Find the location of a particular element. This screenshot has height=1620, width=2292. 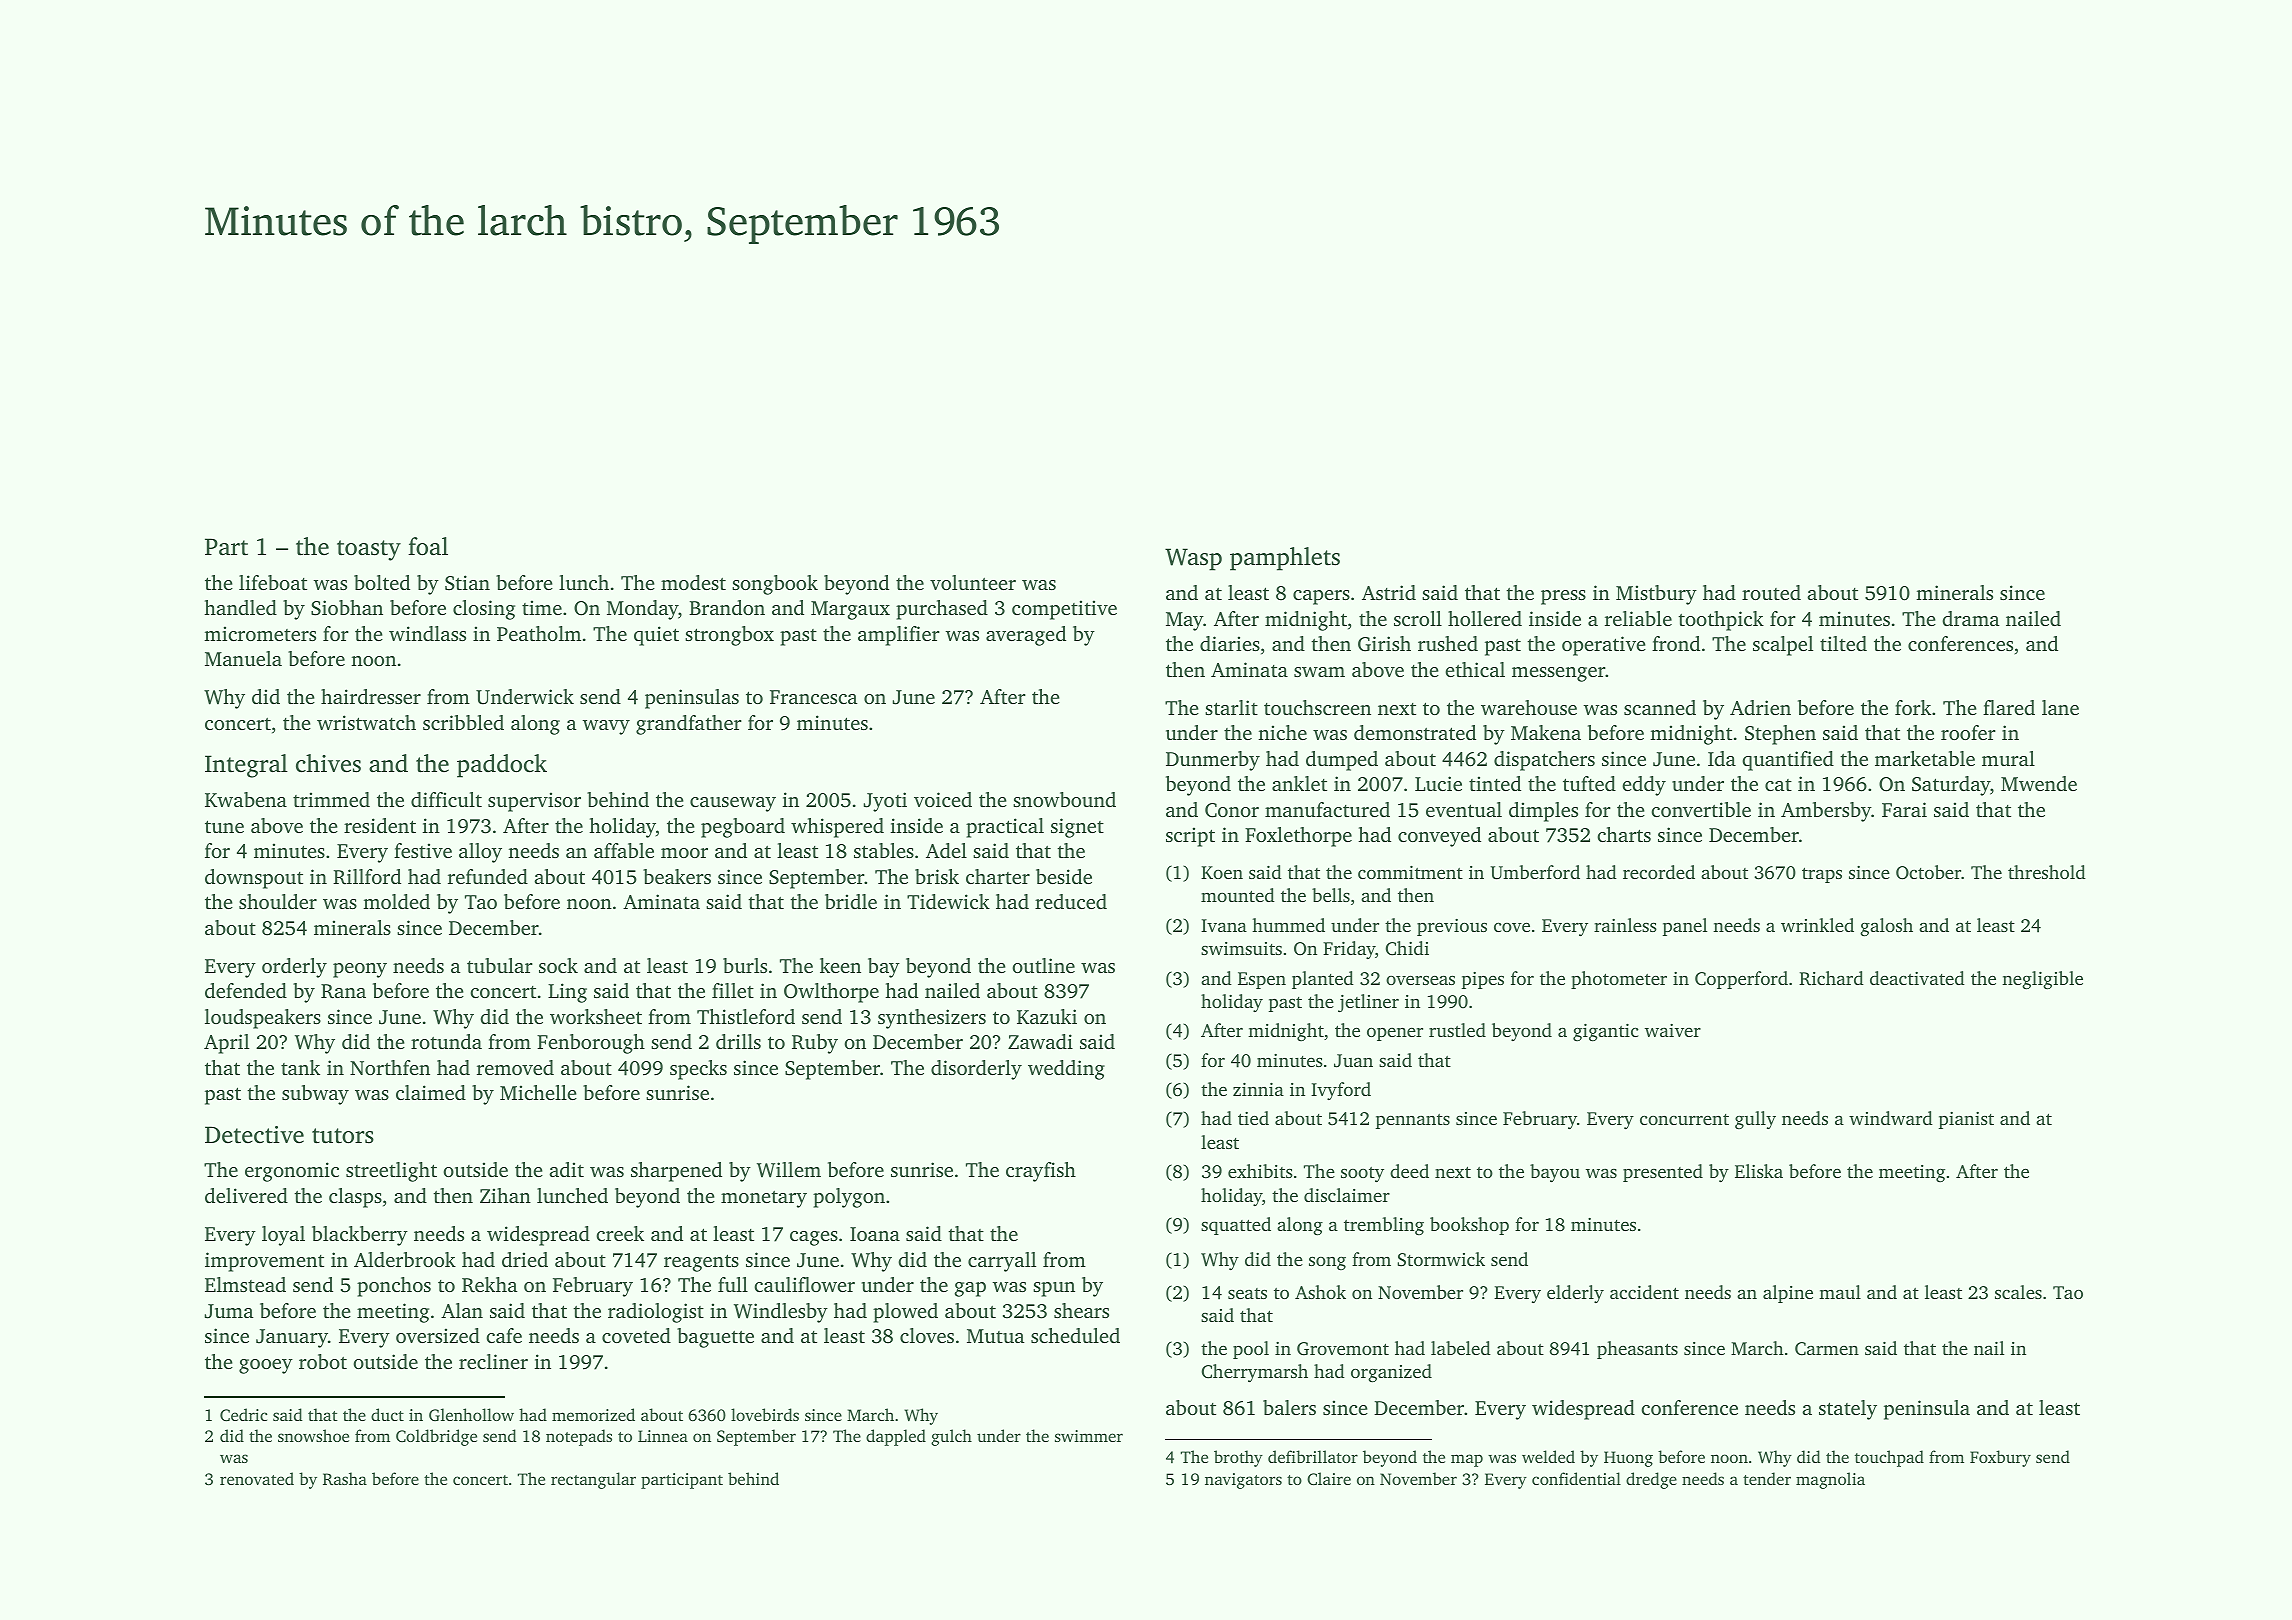

routed is located at coordinates (1771, 592).
